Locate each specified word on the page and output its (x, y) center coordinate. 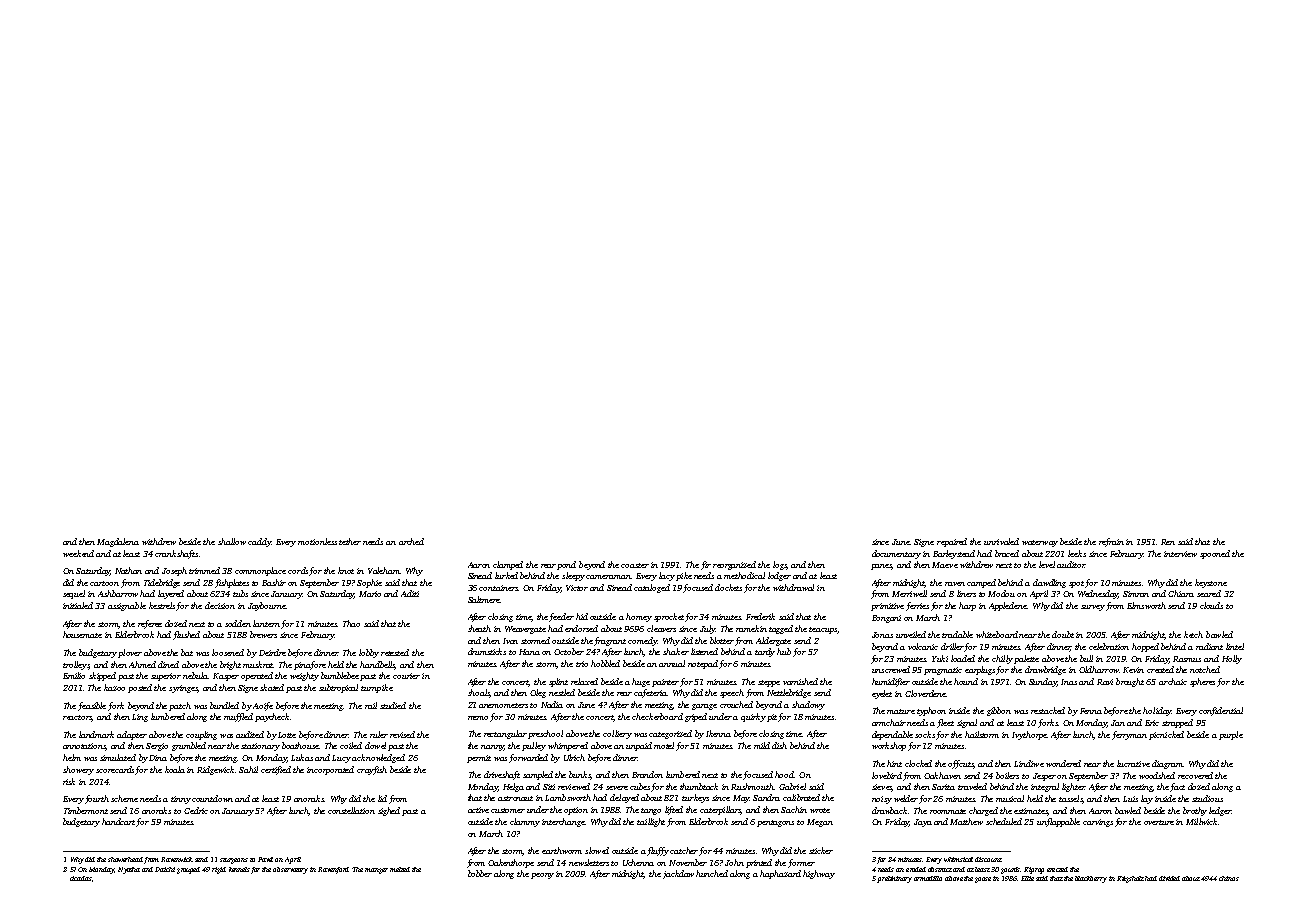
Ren (1168, 542)
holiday (1157, 711)
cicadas (80, 878)
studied (393, 705)
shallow (232, 541)
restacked (1048, 710)
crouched (736, 704)
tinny (181, 800)
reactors (77, 718)
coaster (635, 565)
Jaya (923, 823)
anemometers (503, 705)
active (478, 810)
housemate (82, 634)
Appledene (1008, 606)
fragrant (610, 641)
